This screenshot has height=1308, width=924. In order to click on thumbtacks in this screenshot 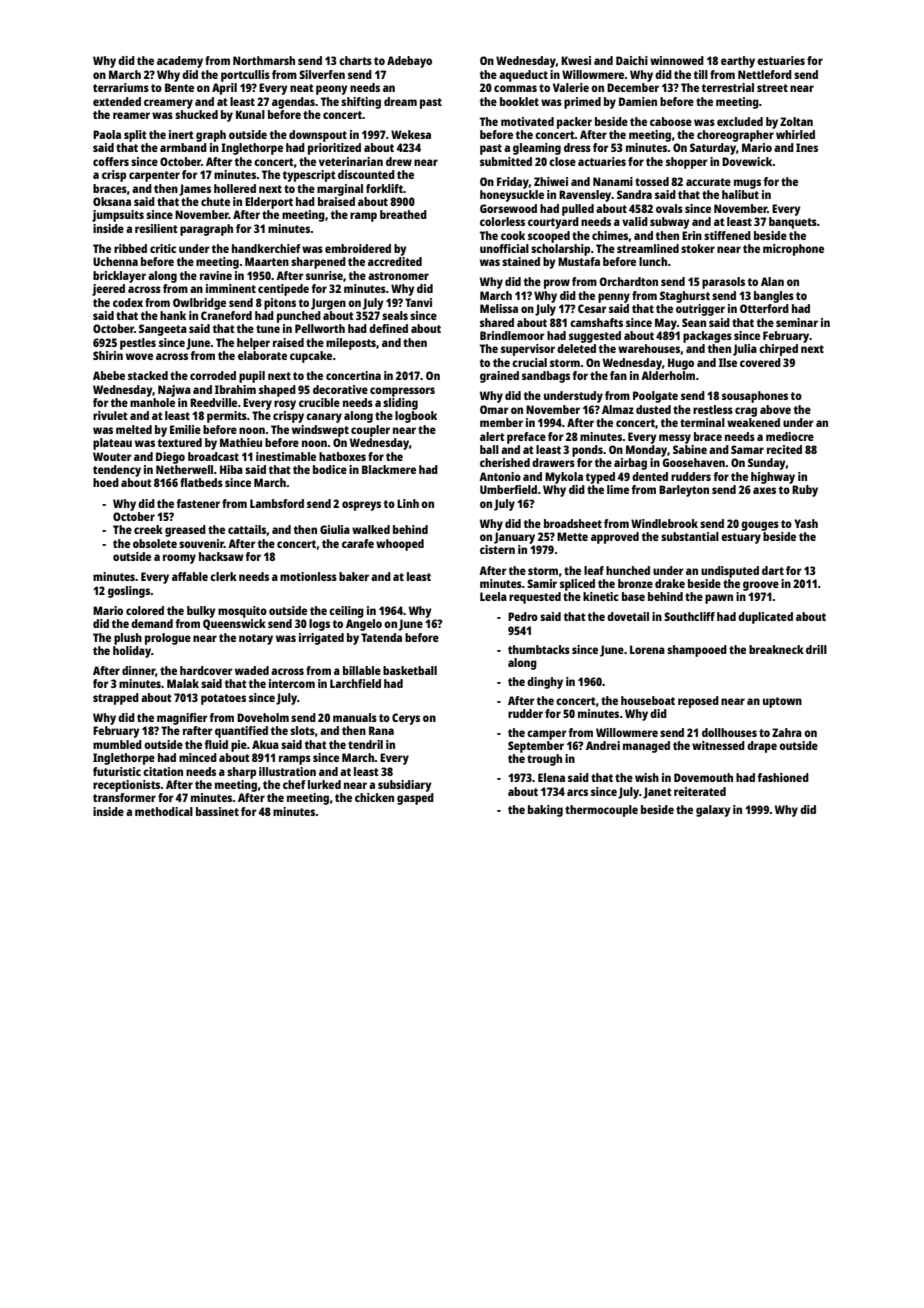, I will do `click(539, 649)`.
